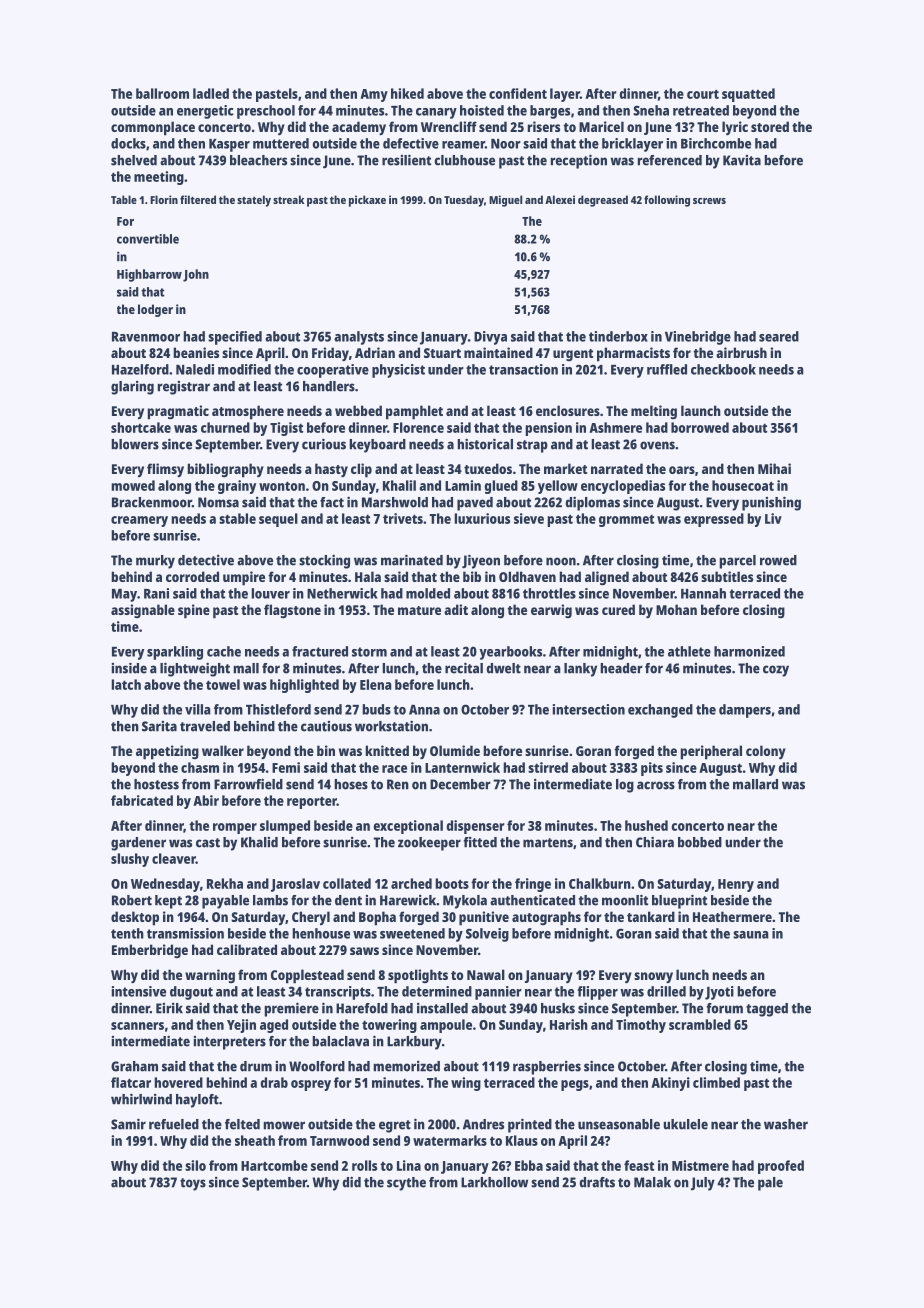 Image resolution: width=924 pixels, height=1308 pixels. Describe the element at coordinates (481, 561) in the document. I see `Jiyeon` at that location.
